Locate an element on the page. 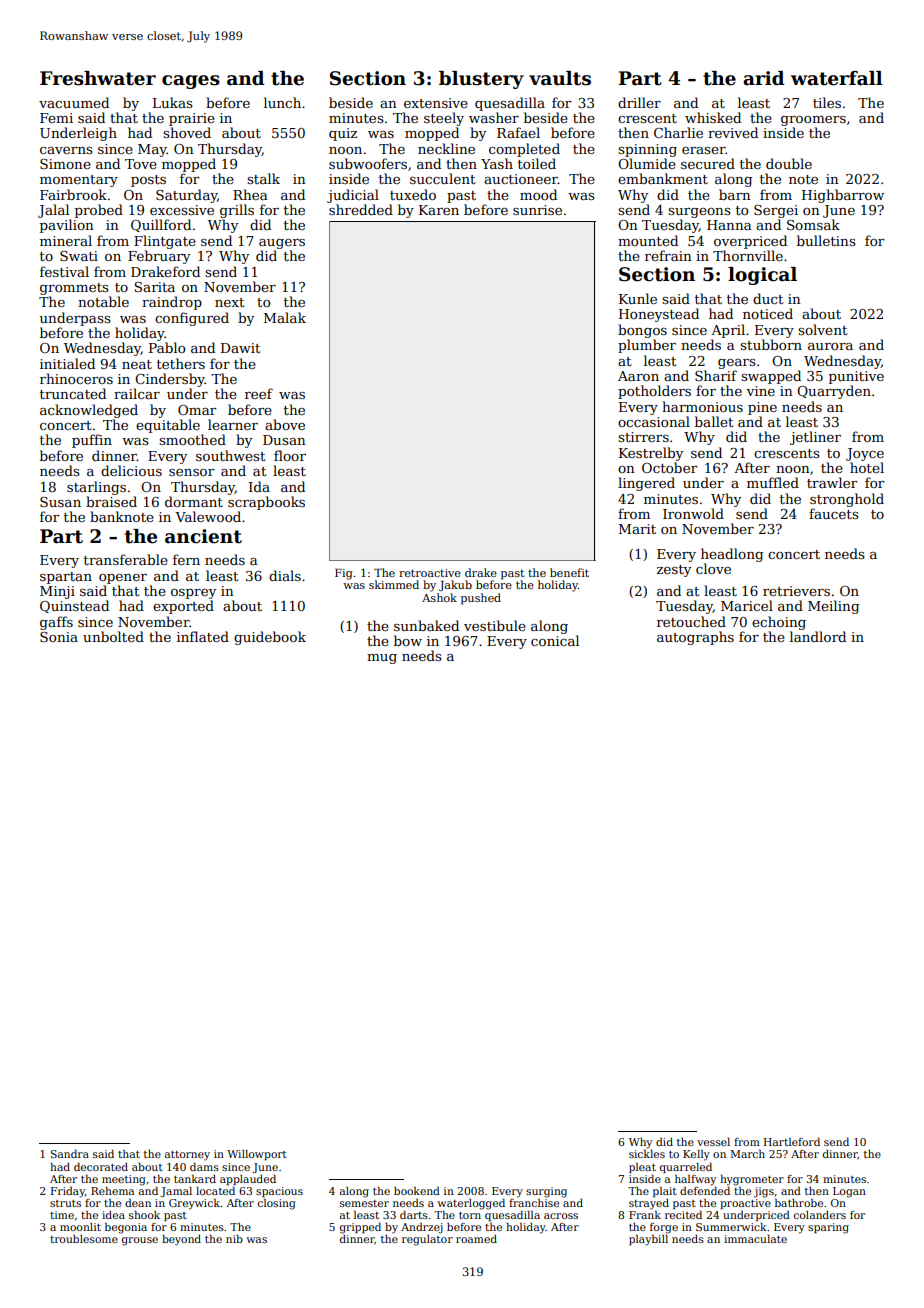  Sonia is located at coordinates (59, 637).
